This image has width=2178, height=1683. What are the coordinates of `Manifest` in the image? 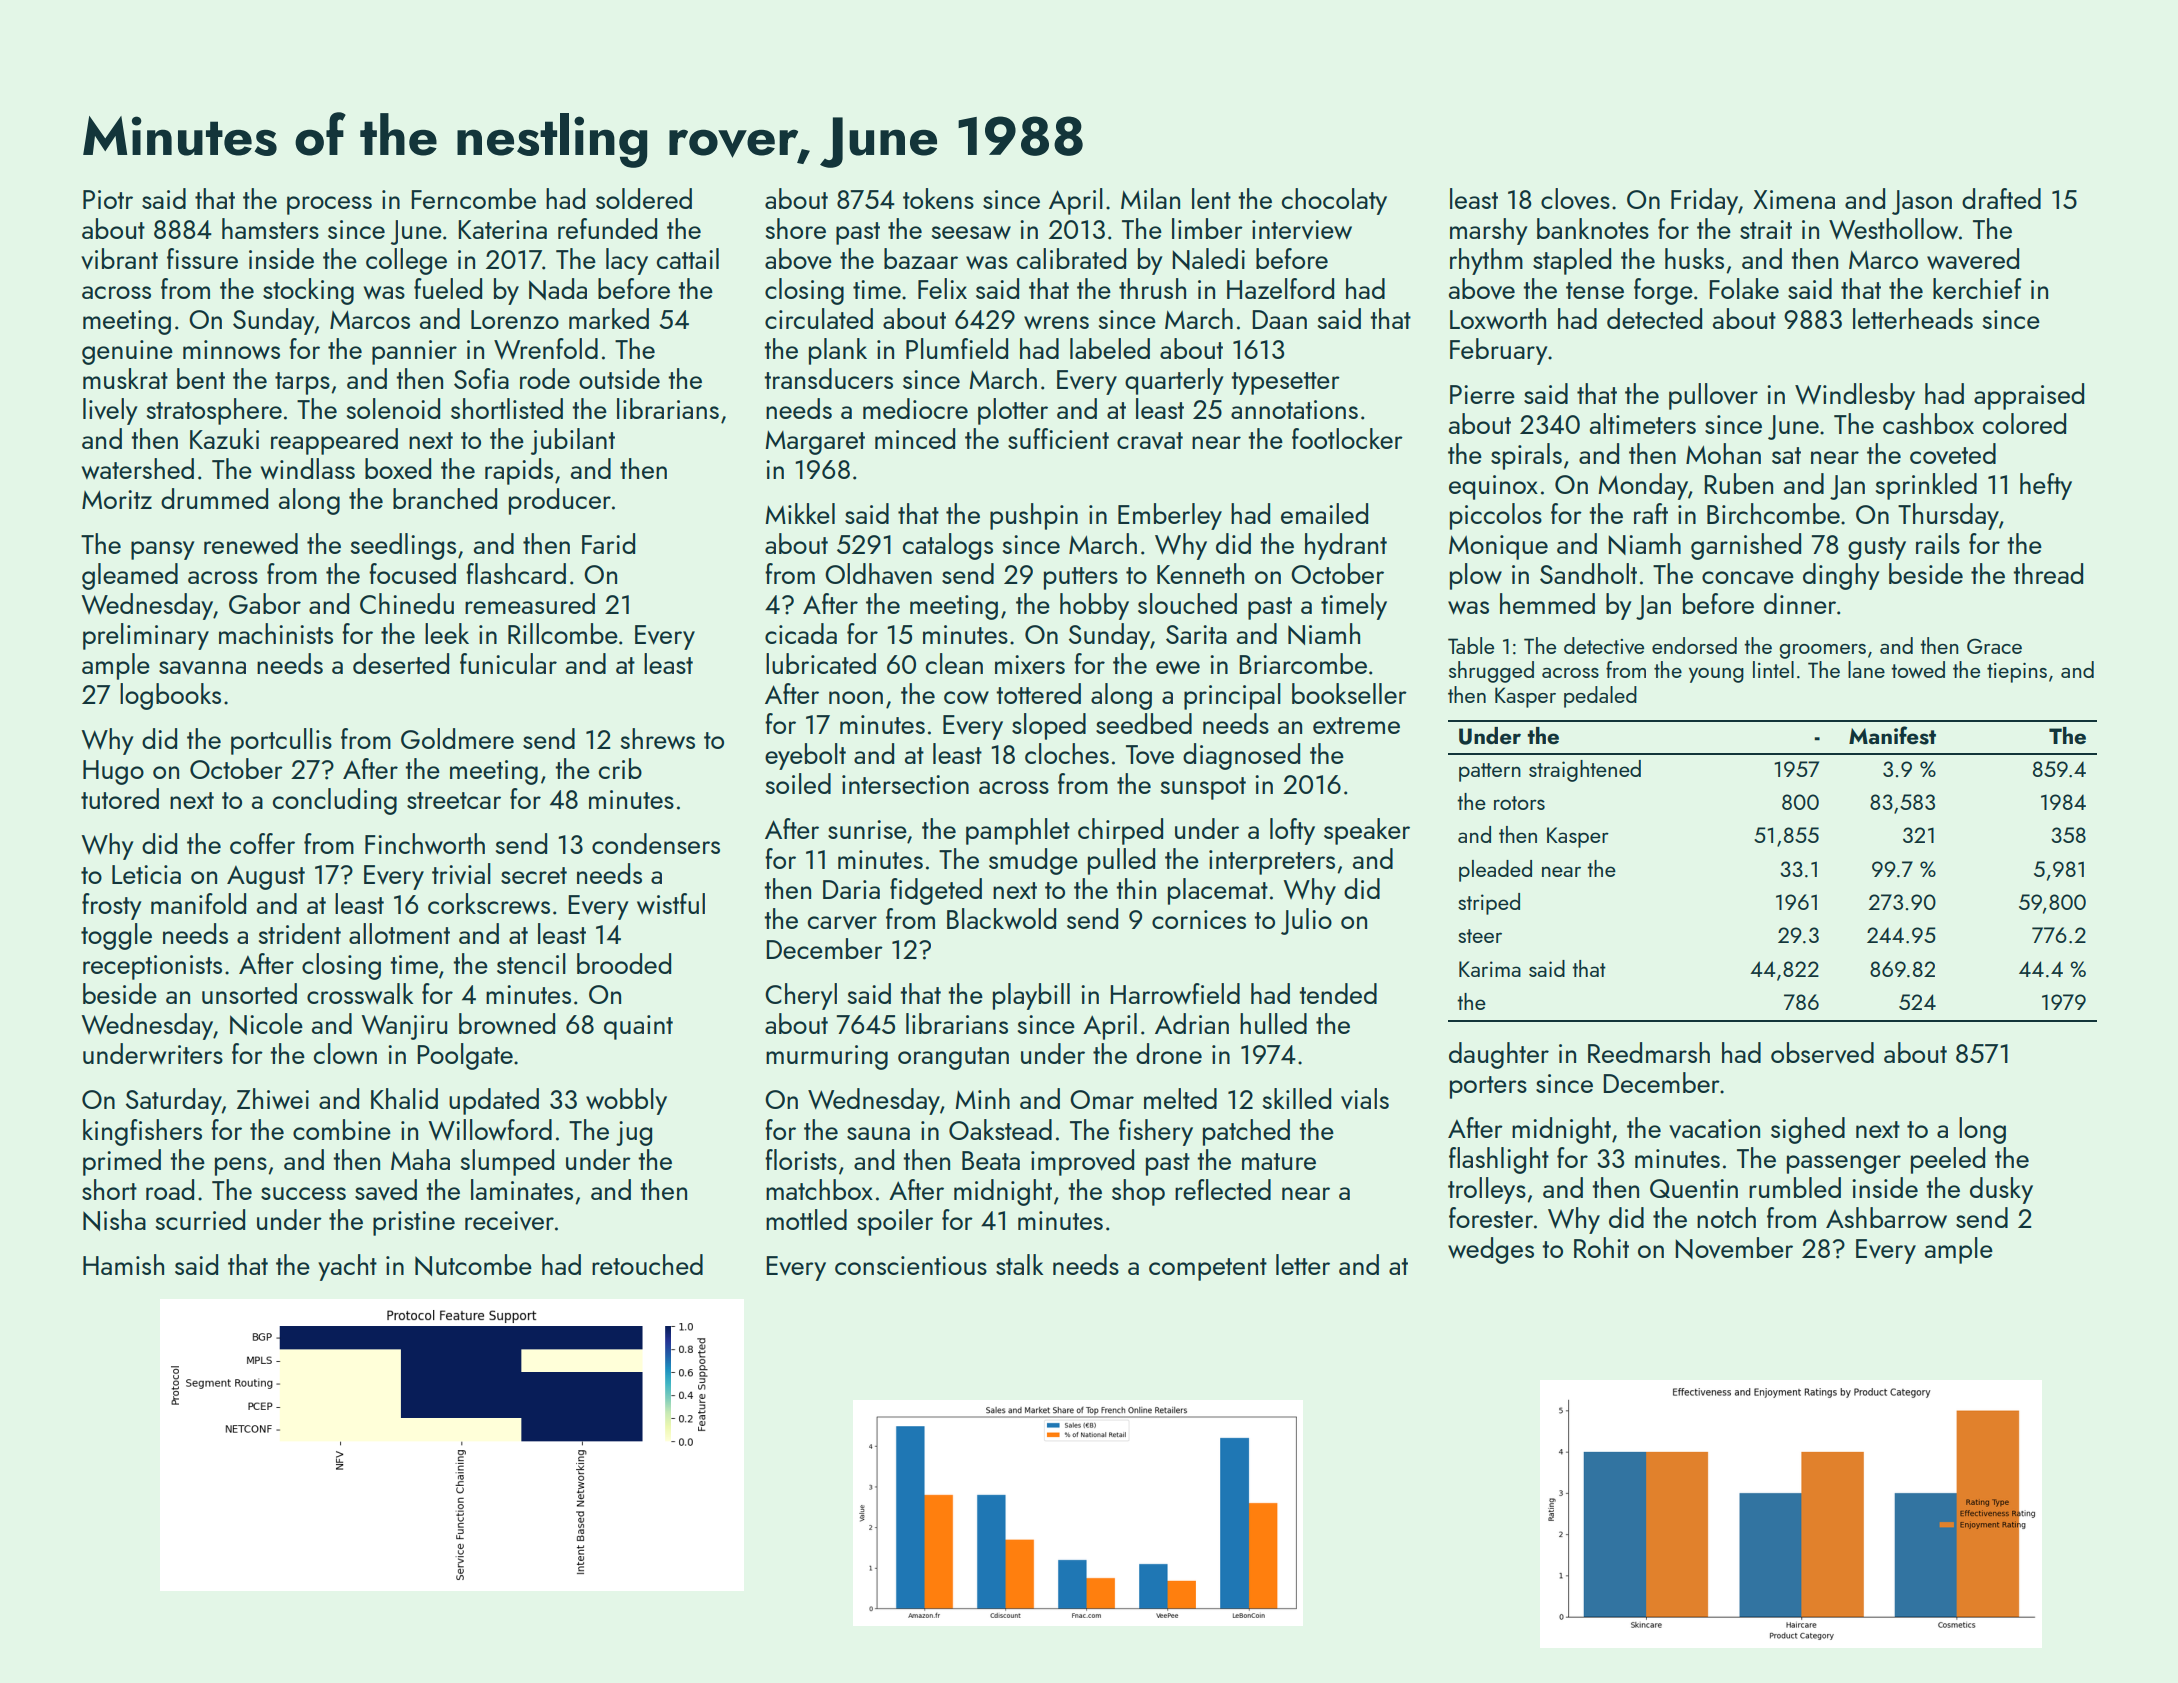 It's located at (1892, 735).
